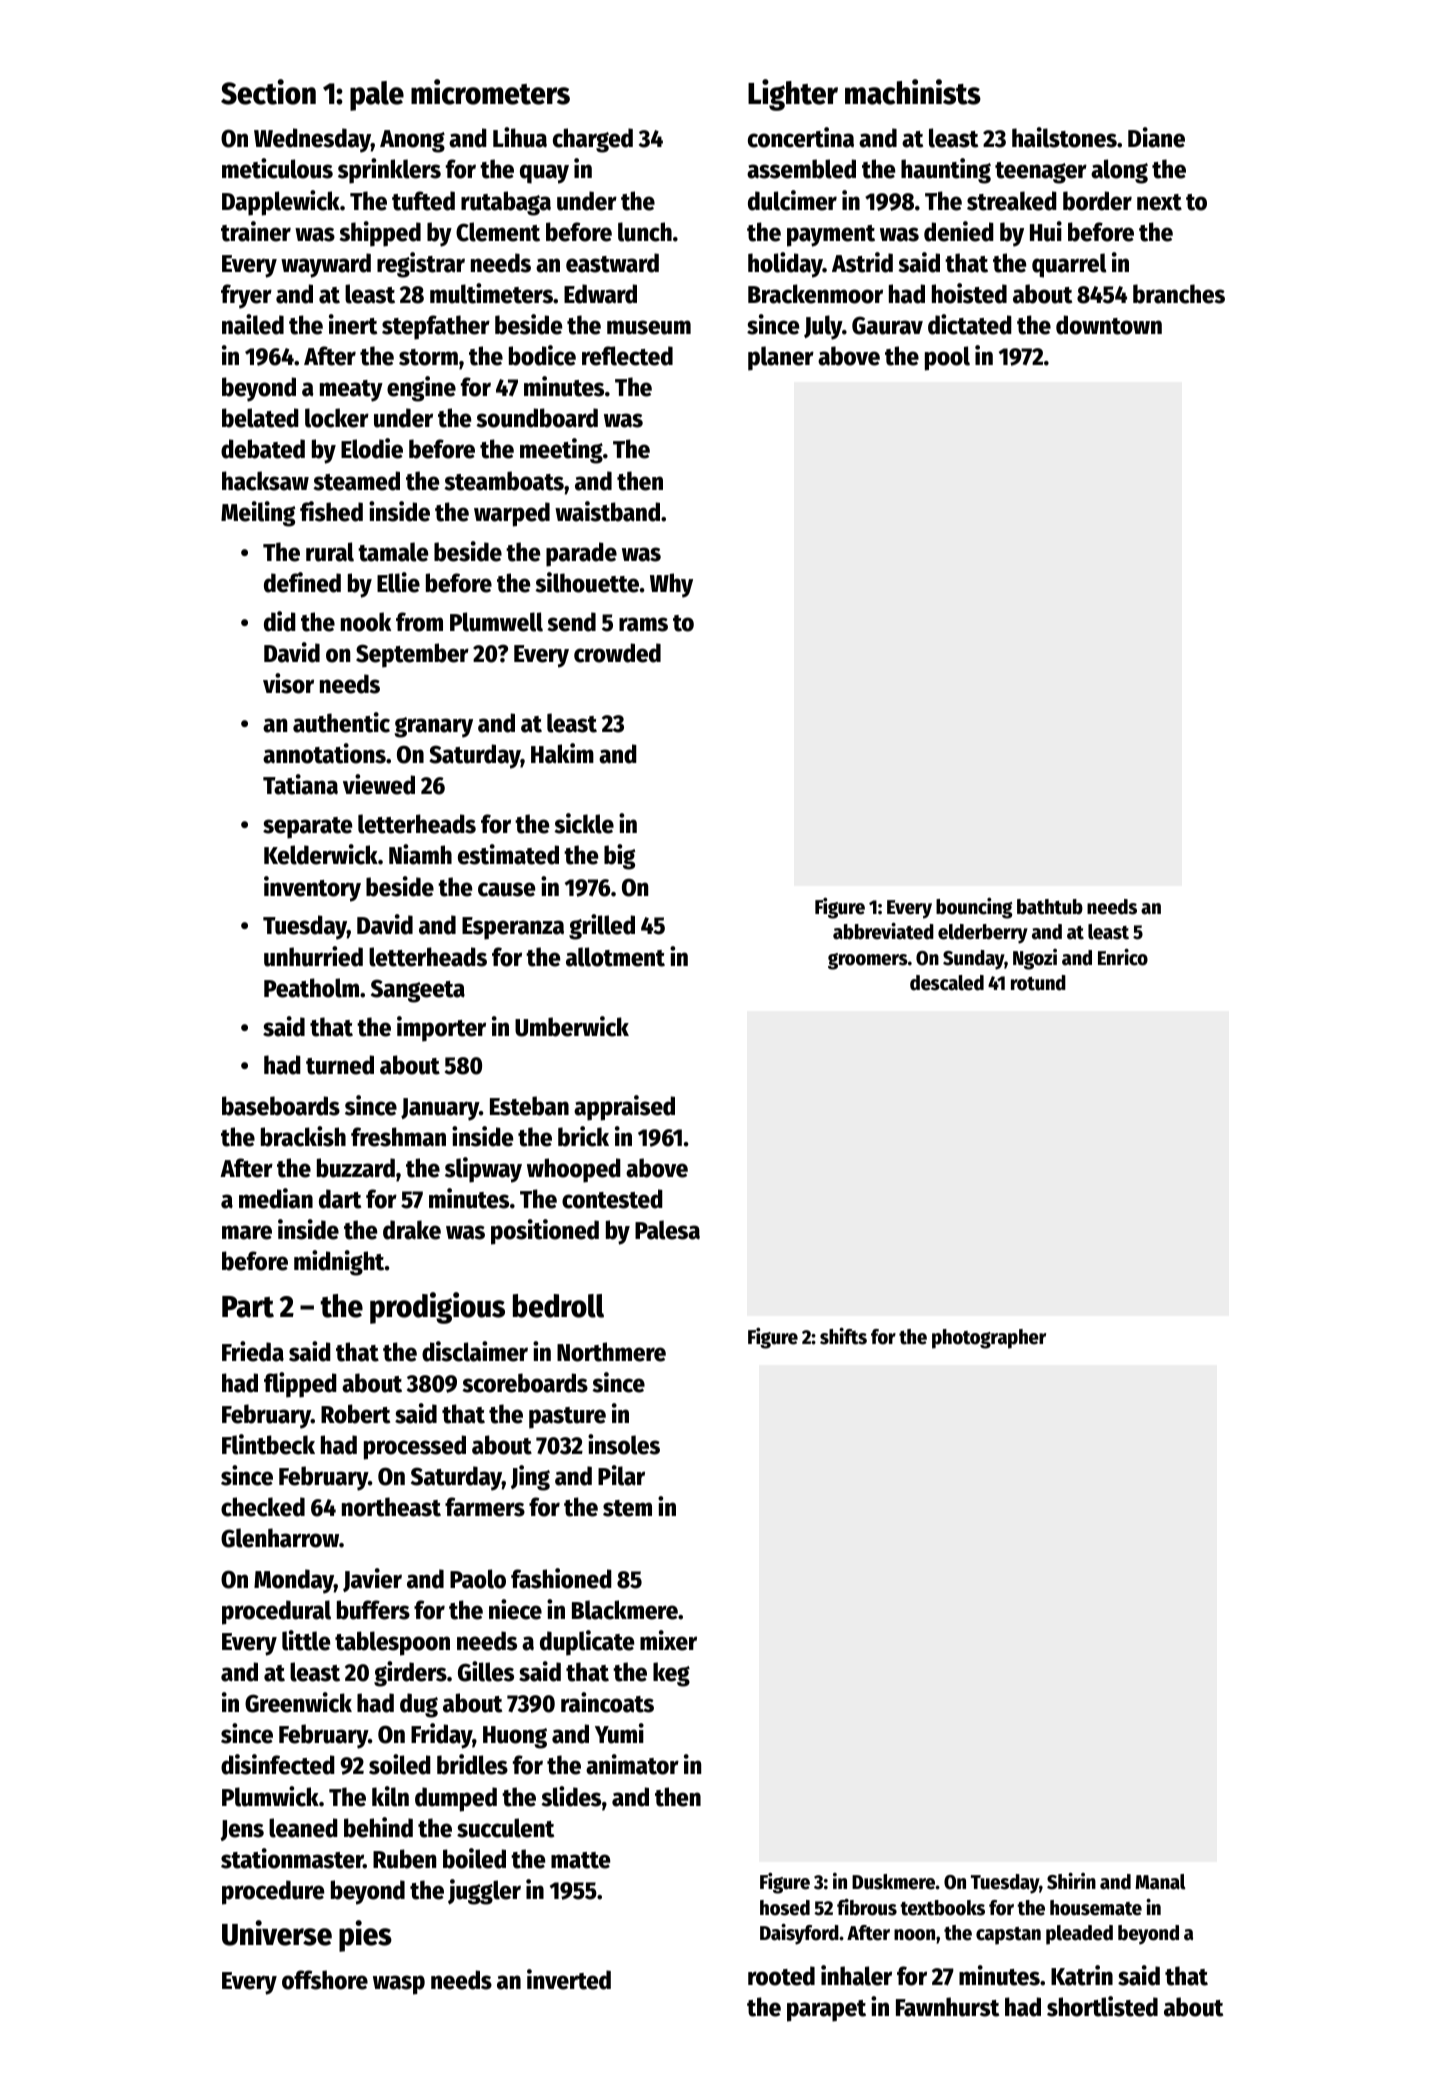 This page has width=1450, height=2100. Describe the element at coordinates (593, 140) in the page. I see `charged` at that location.
